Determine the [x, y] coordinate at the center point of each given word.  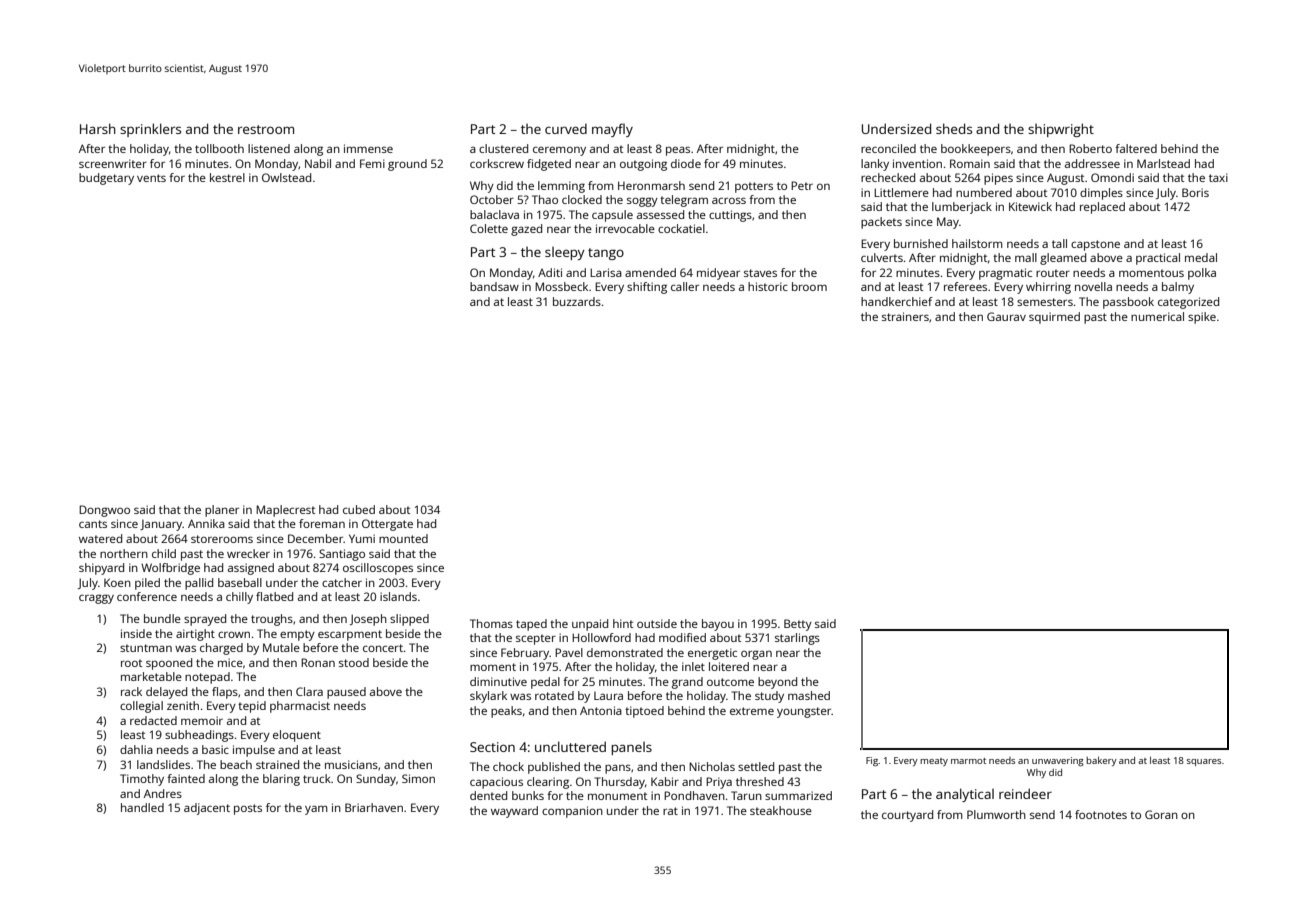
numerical [1157, 316]
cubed [359, 509]
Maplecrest [285, 511]
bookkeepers [976, 150]
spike [1202, 318]
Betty [798, 625]
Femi [372, 163]
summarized [798, 795]
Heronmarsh [651, 185]
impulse [254, 751]
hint [623, 623]
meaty [934, 762]
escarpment [350, 635]
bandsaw [494, 286]
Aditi [550, 272]
